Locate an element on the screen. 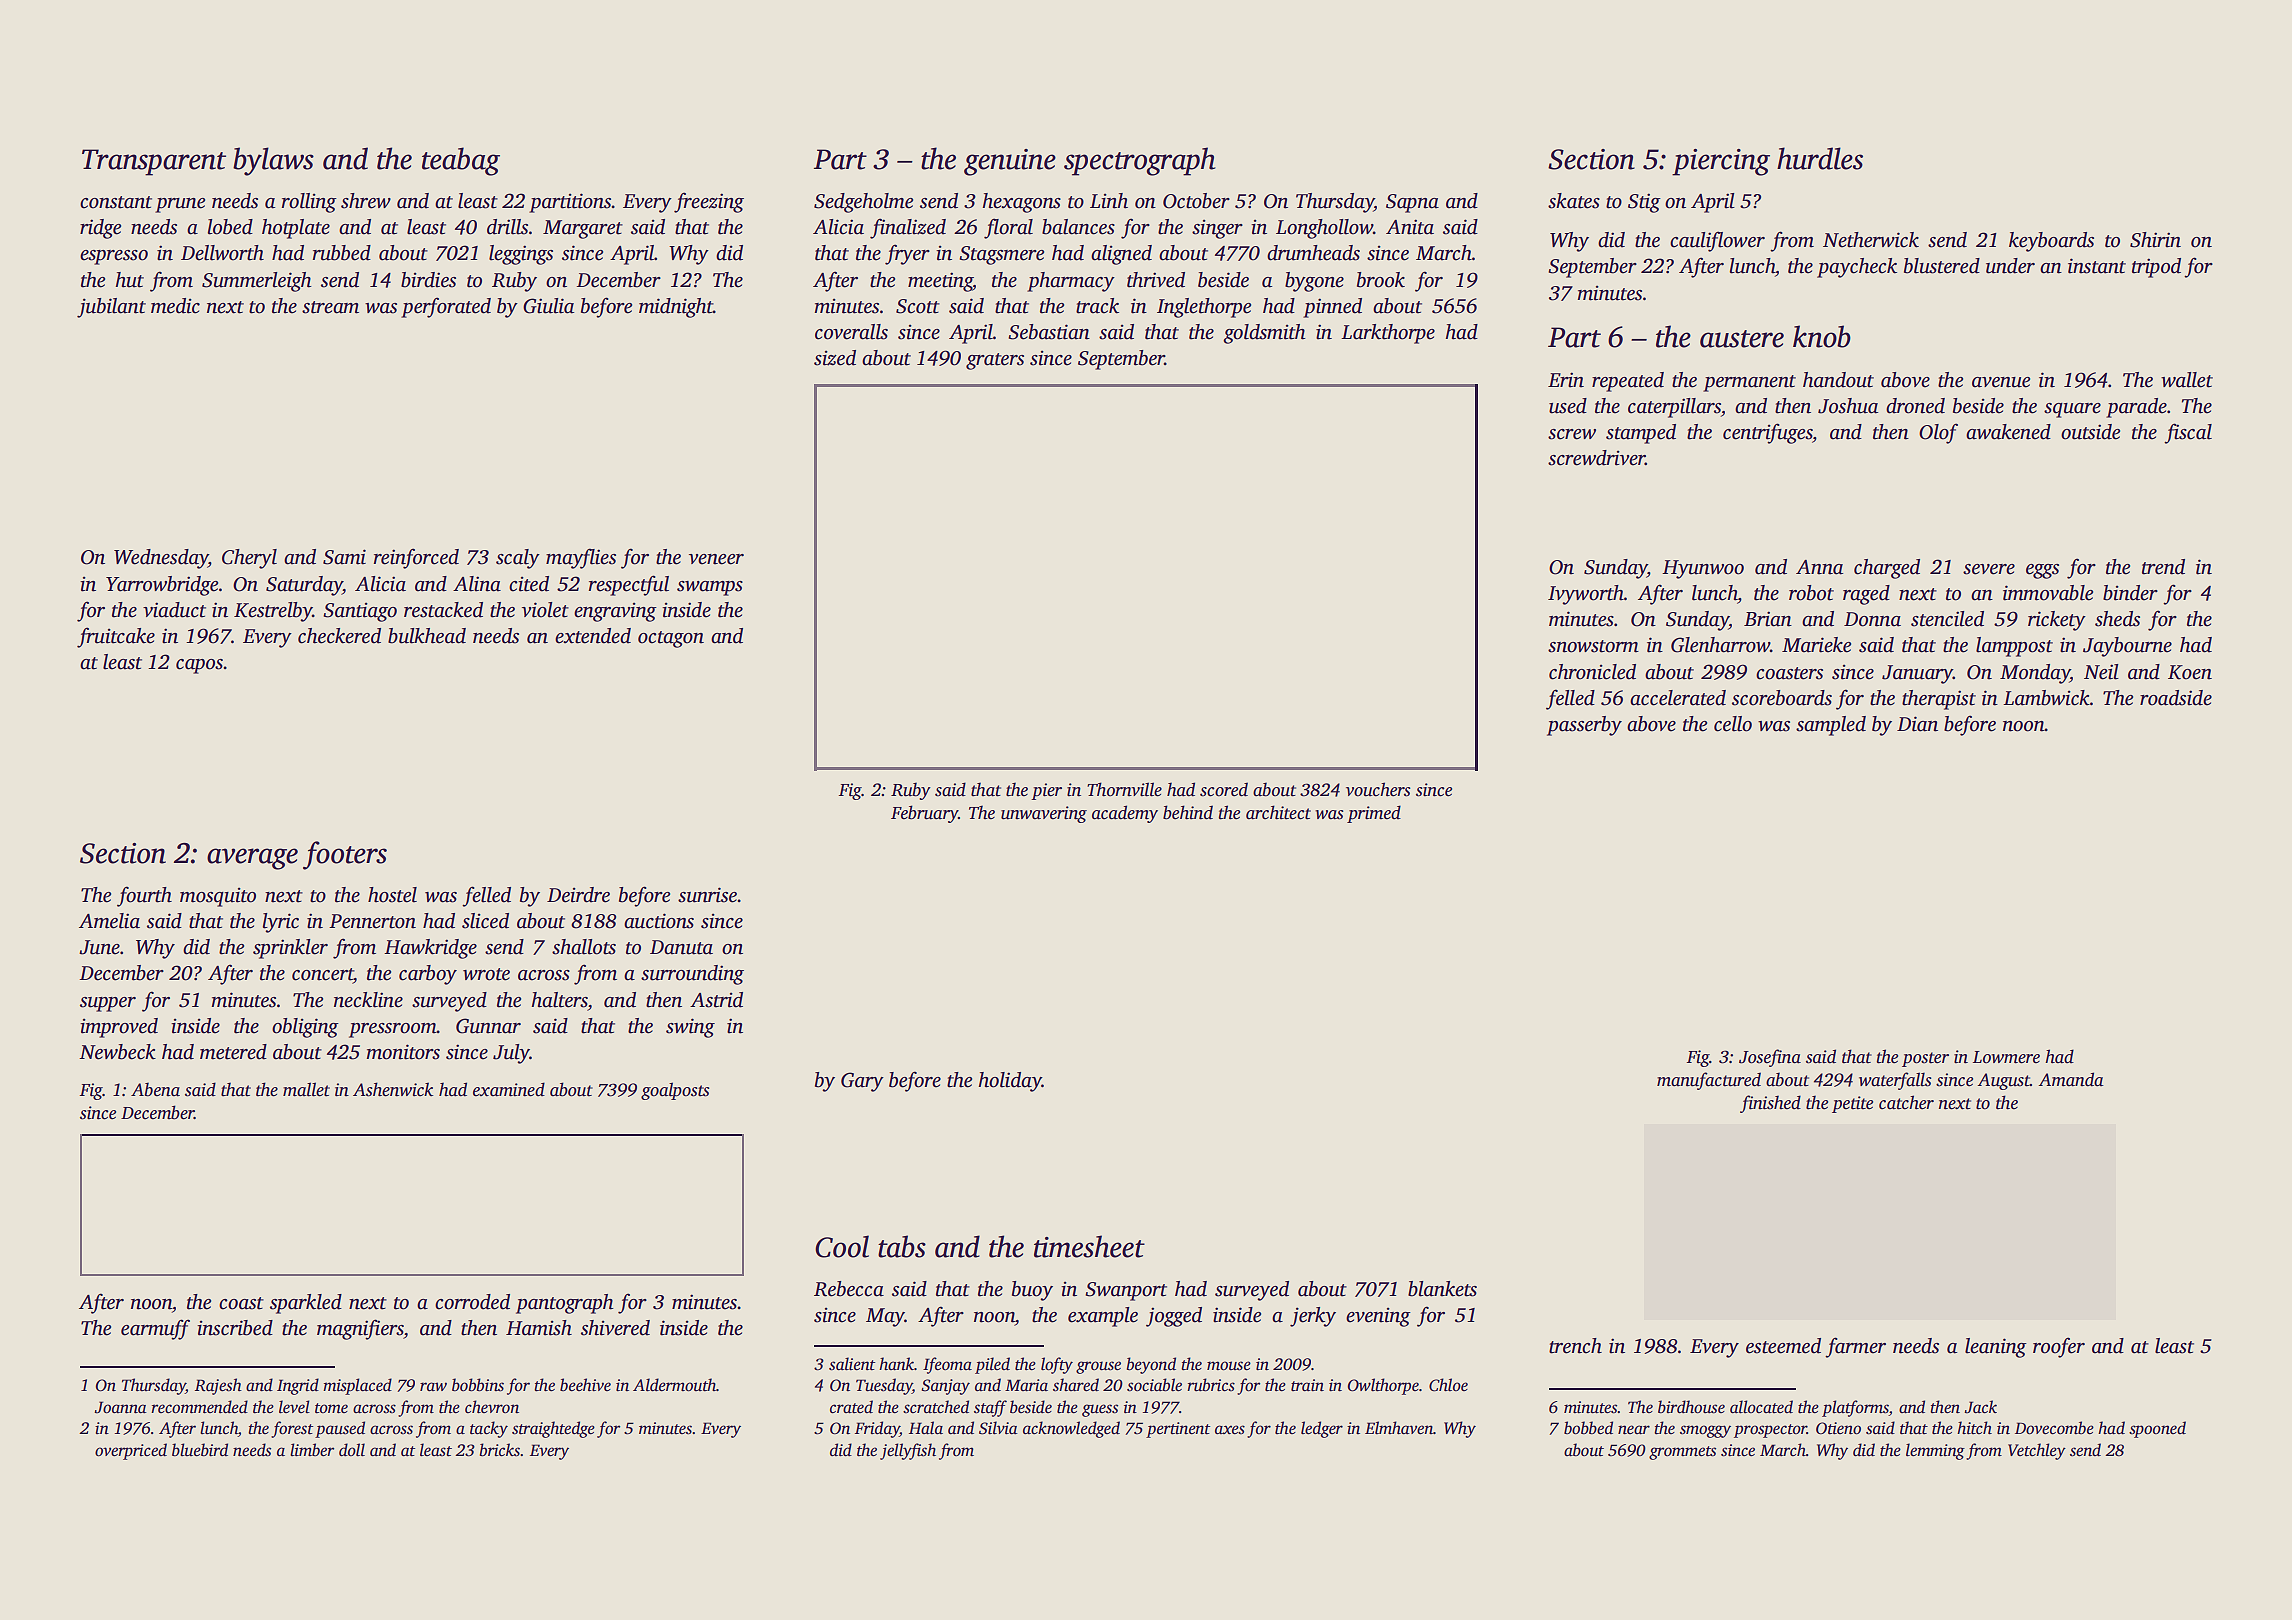  manufactured is located at coordinates (1709, 1081).
